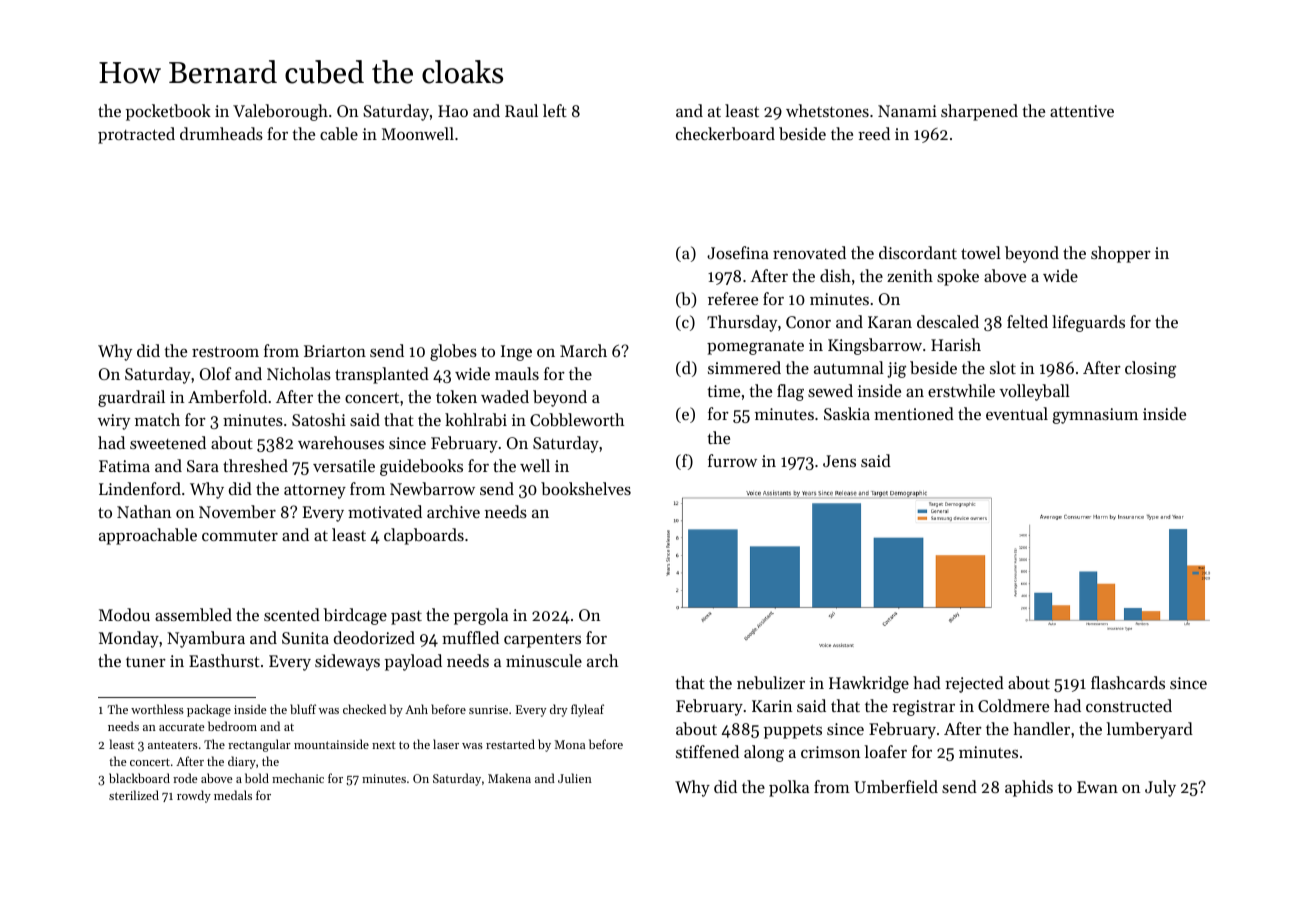  What do you see at coordinates (1003, 367) in the image?
I see `slot` at bounding box center [1003, 367].
